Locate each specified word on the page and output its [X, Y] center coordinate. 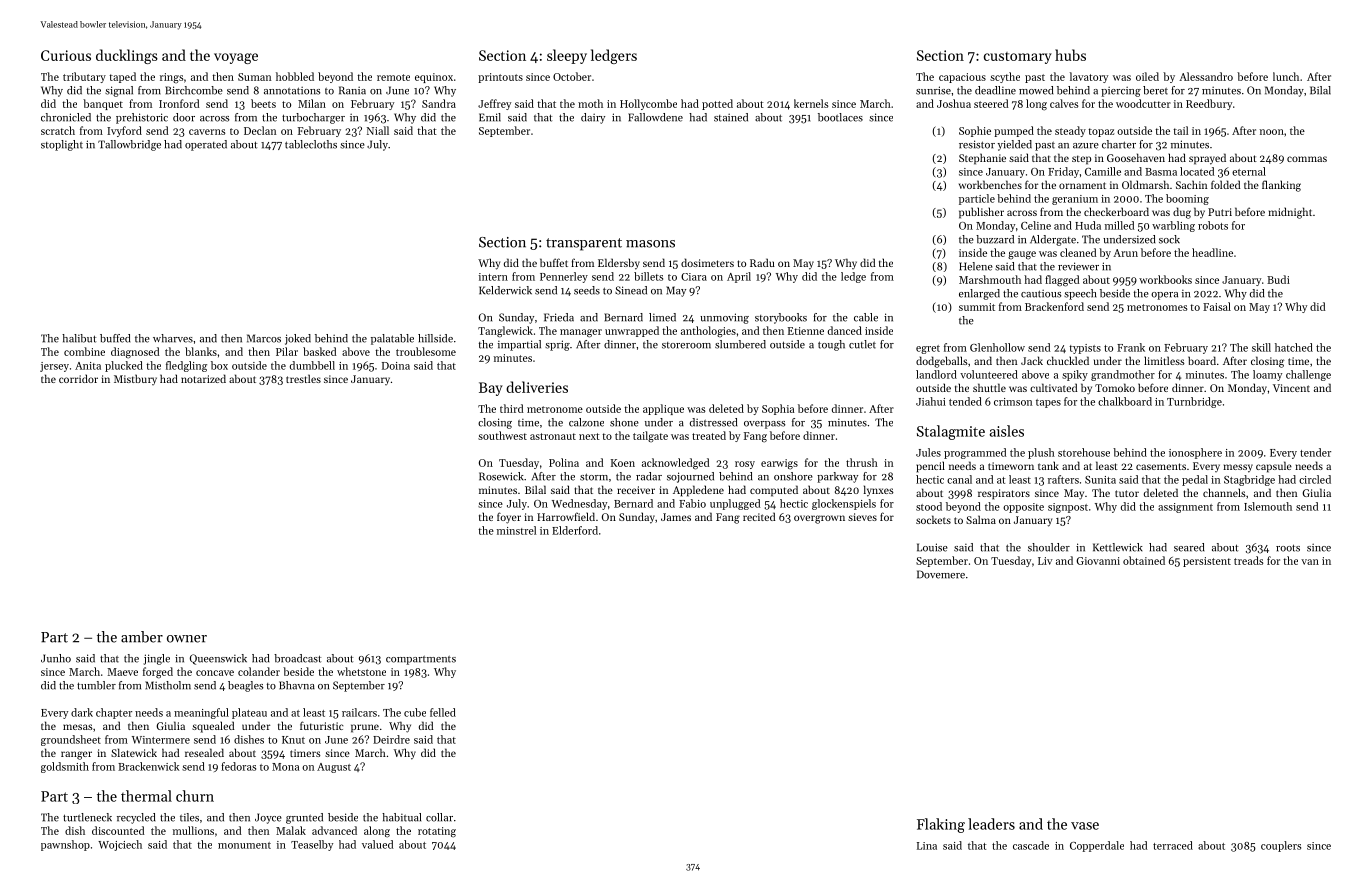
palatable [392, 339]
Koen [623, 463]
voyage [236, 58]
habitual [401, 817]
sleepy [567, 56]
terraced [1173, 845]
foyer [509, 518]
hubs [1070, 55]
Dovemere [941, 574]
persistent [1207, 562]
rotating [437, 832]
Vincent [1291, 388]
